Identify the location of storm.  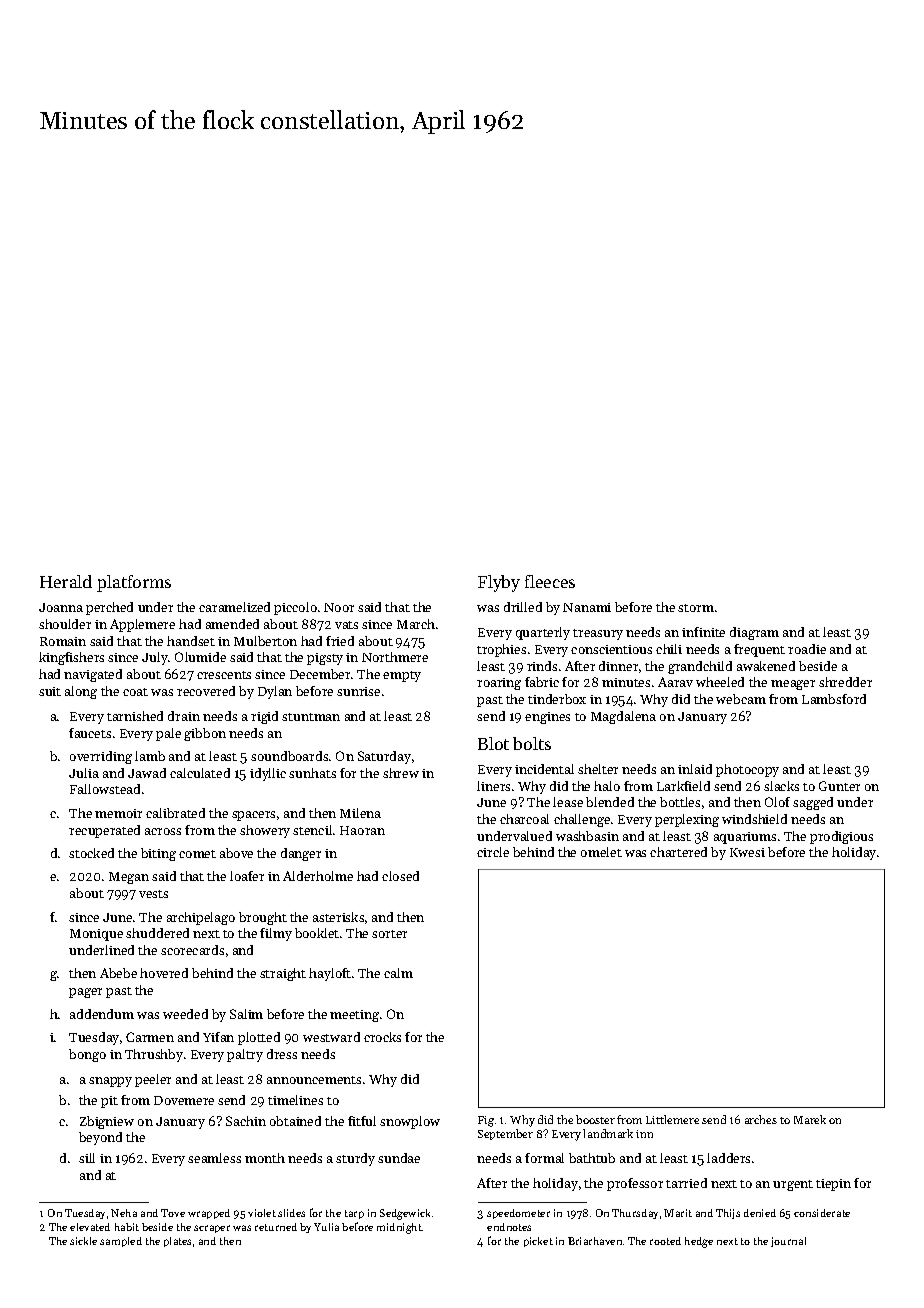
(696, 608).
